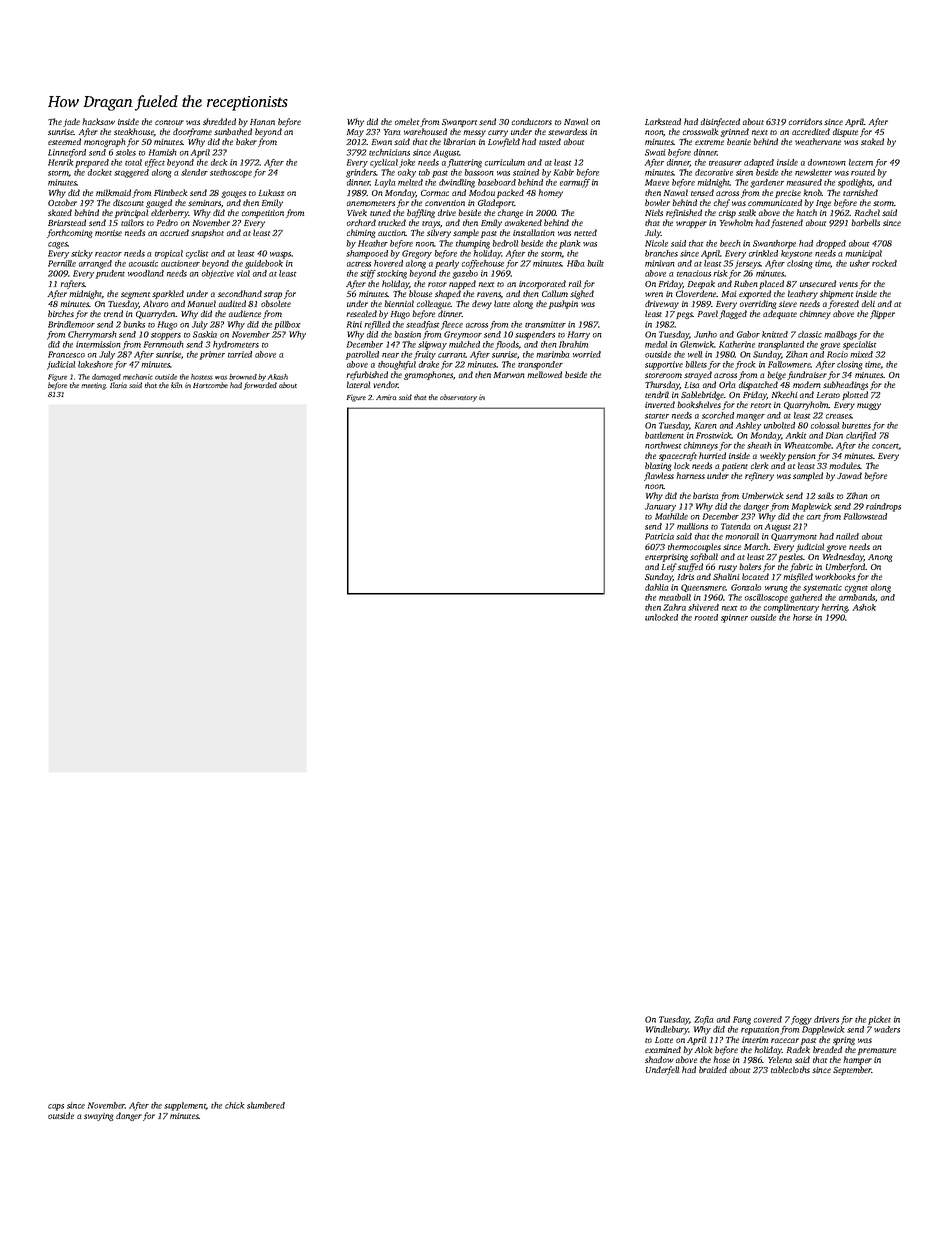 Image resolution: width=952 pixels, height=1233 pixels. I want to click on Ilaria, so click(118, 385).
